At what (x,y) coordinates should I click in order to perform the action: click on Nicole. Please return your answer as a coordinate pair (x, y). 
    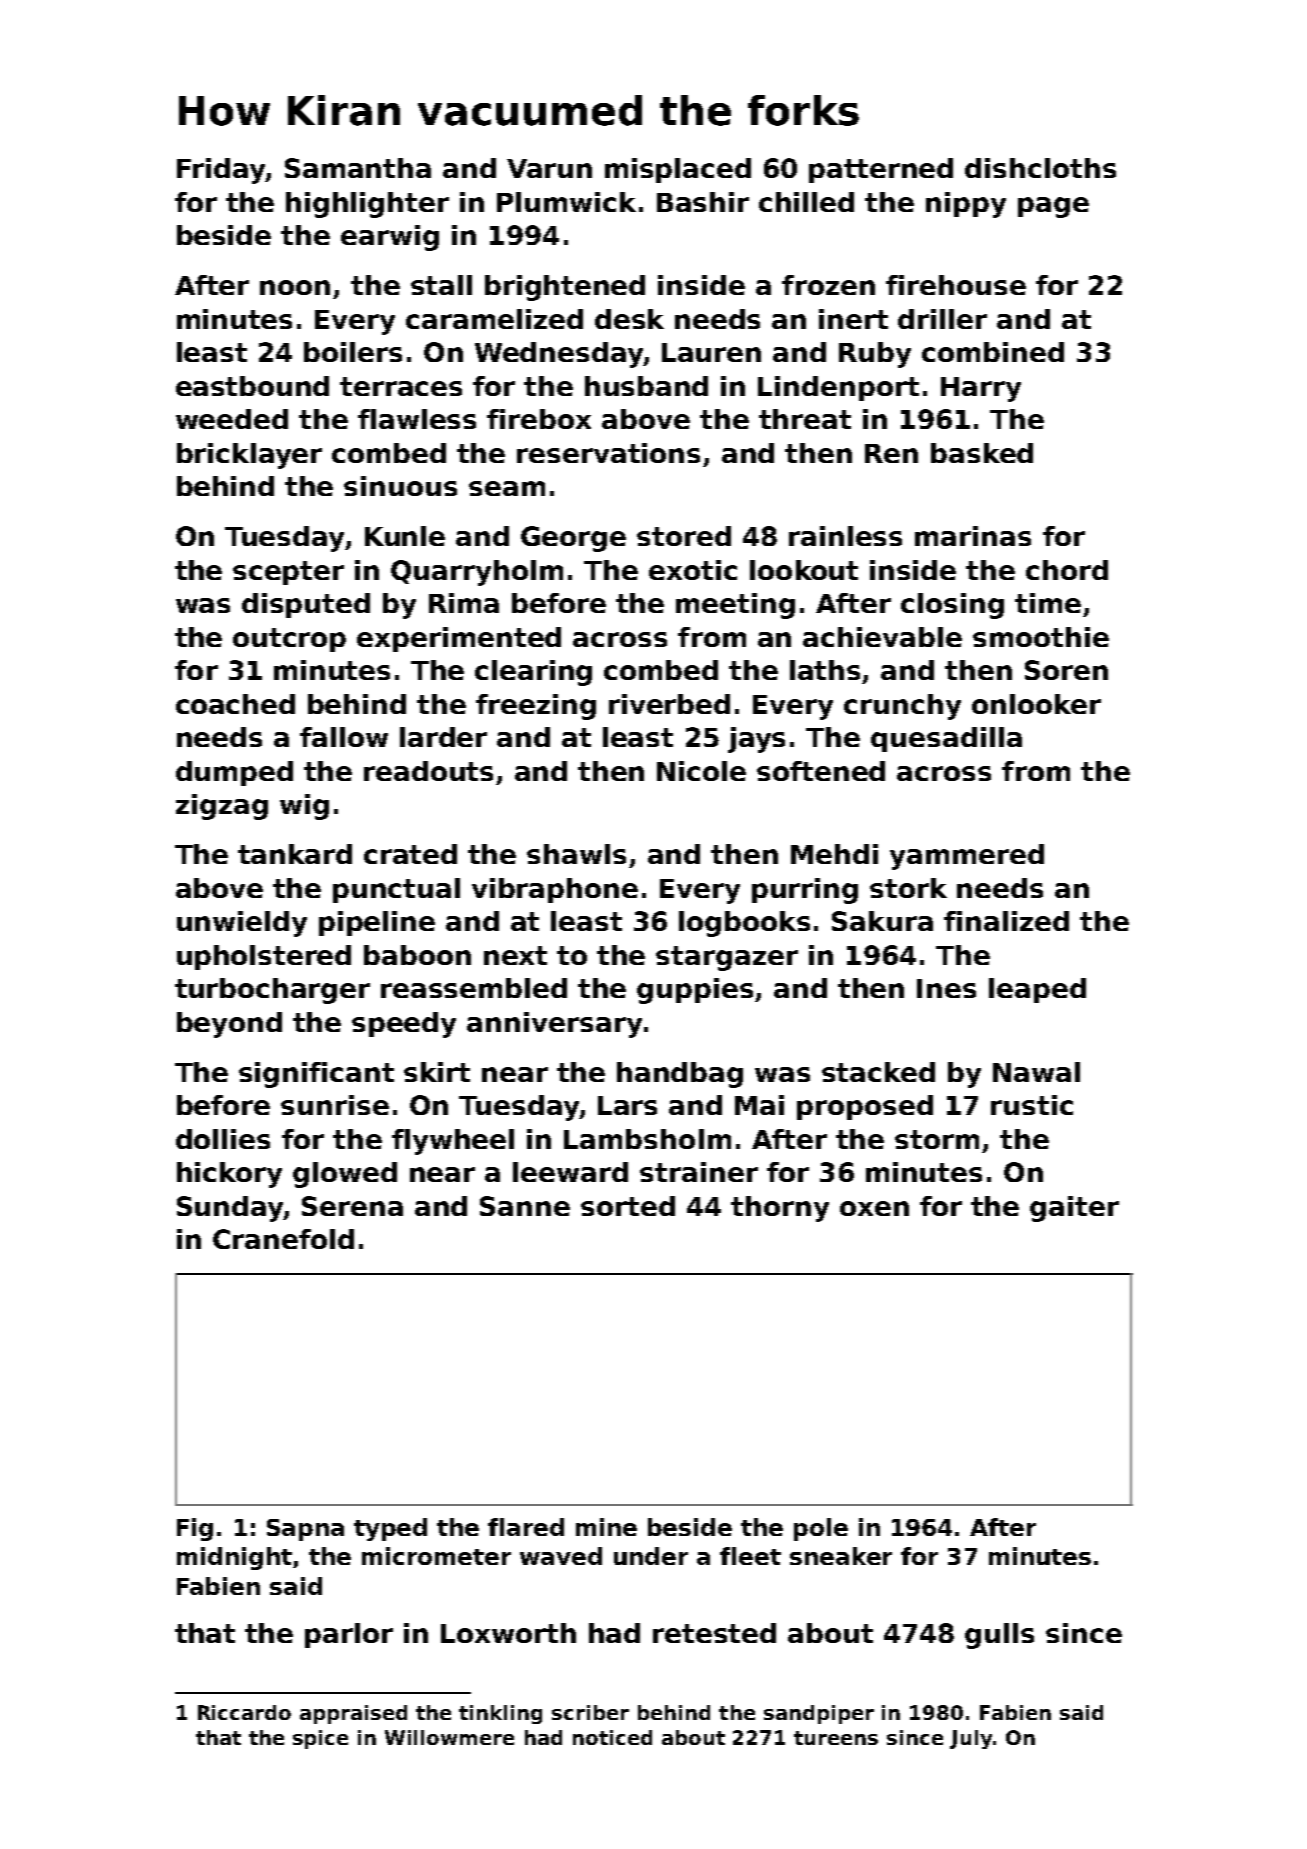
    Looking at the image, I should click on (701, 771).
